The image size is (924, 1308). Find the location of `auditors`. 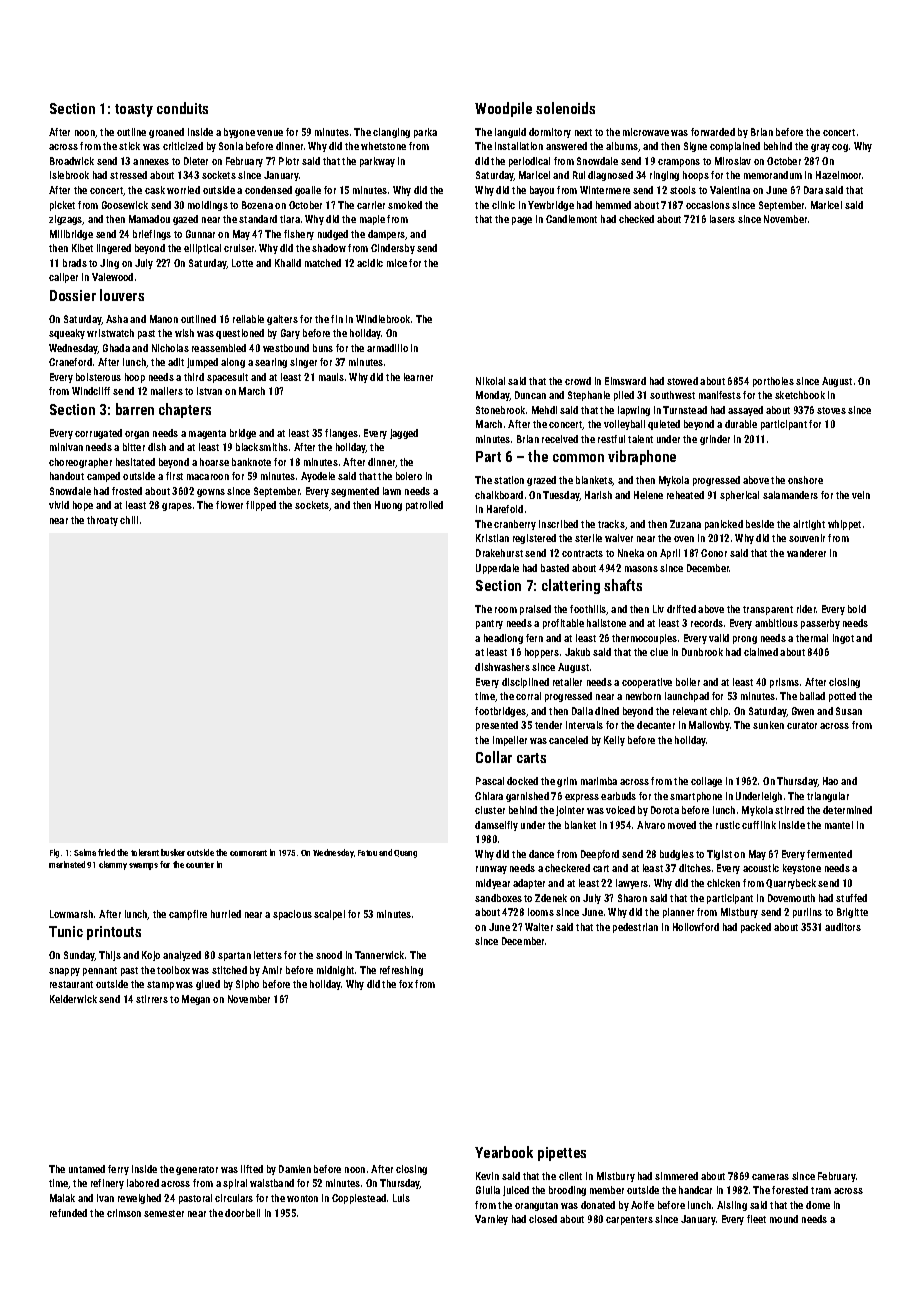

auditors is located at coordinates (843, 927).
